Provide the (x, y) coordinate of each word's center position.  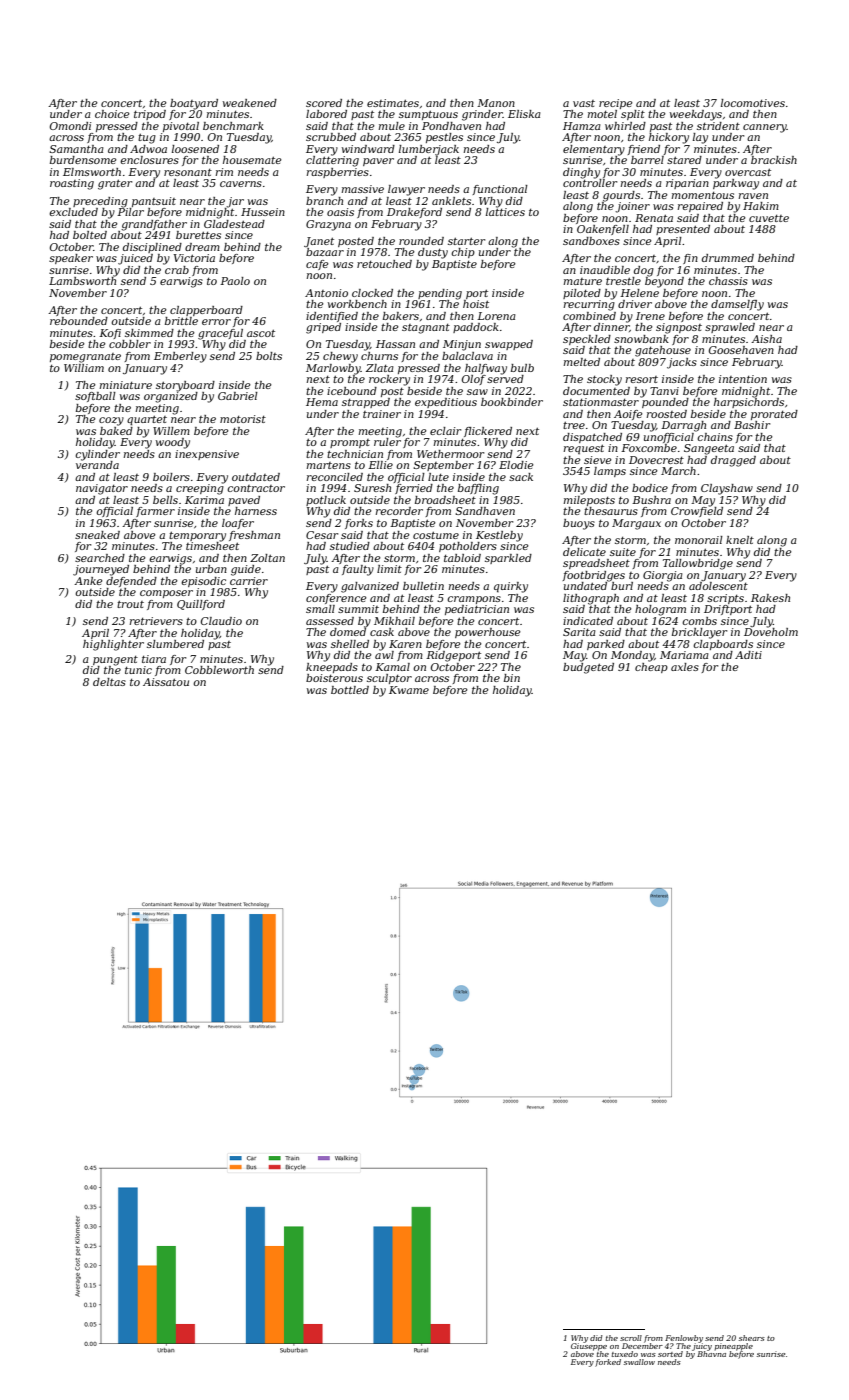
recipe (616, 104)
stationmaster (601, 402)
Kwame (409, 690)
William (84, 368)
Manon (496, 103)
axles (685, 667)
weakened (250, 103)
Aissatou (166, 682)
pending (440, 294)
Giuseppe (589, 1347)
